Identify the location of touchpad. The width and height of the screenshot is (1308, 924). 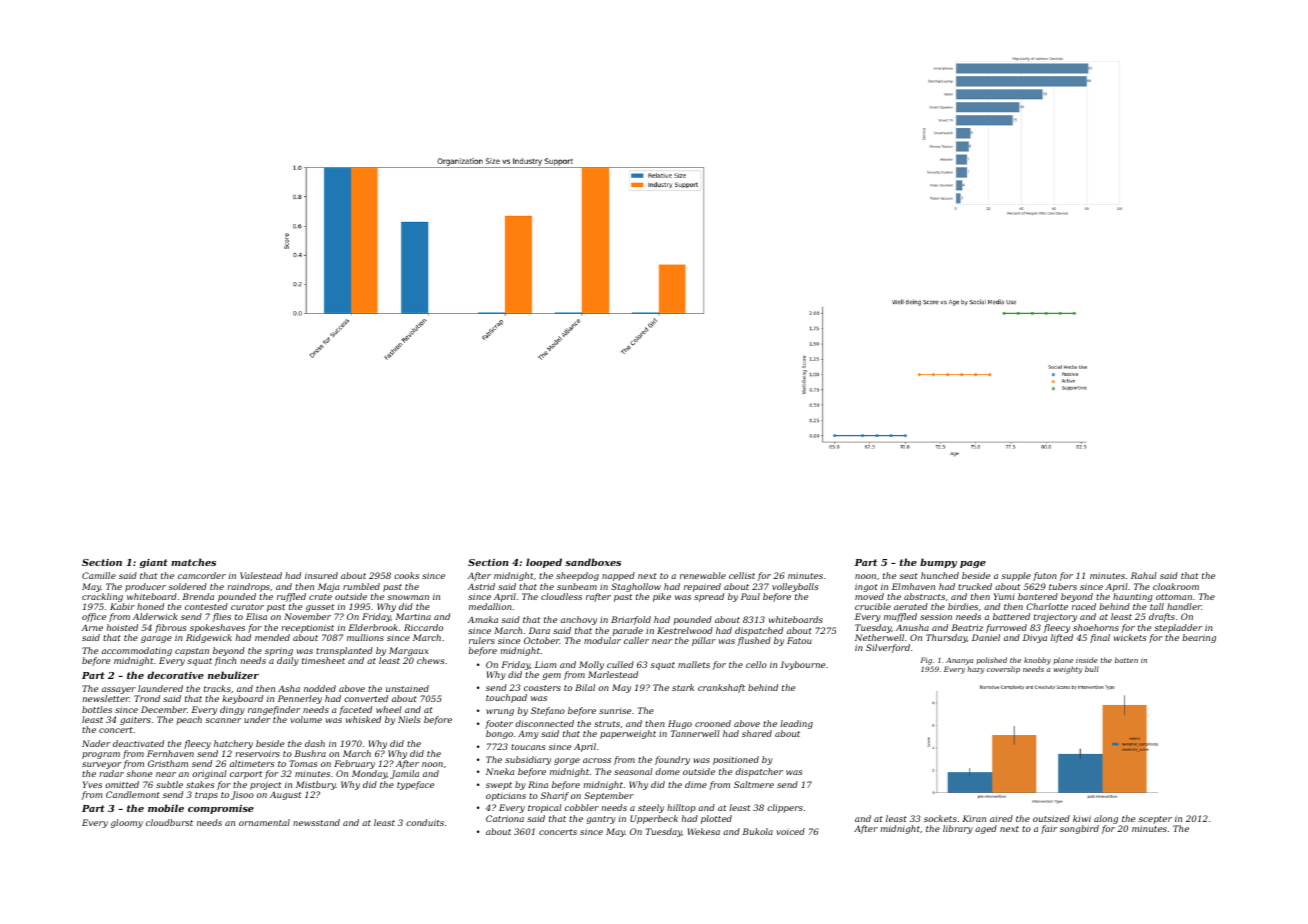
(506, 698).
